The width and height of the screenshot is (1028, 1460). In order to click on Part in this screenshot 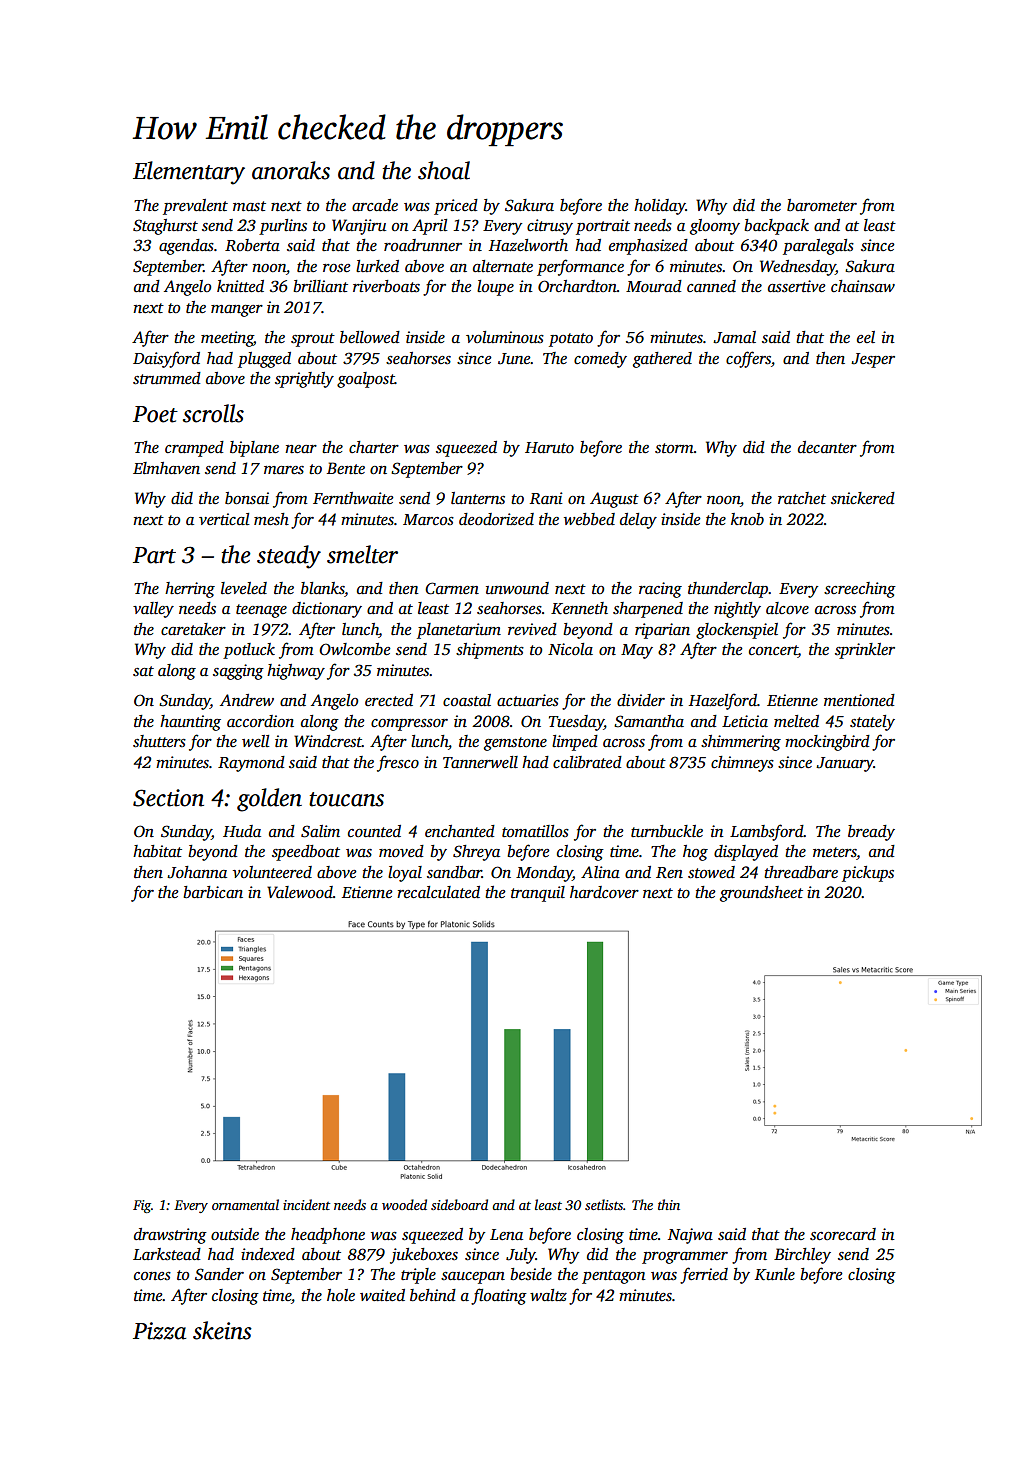, I will do `click(154, 555)`.
